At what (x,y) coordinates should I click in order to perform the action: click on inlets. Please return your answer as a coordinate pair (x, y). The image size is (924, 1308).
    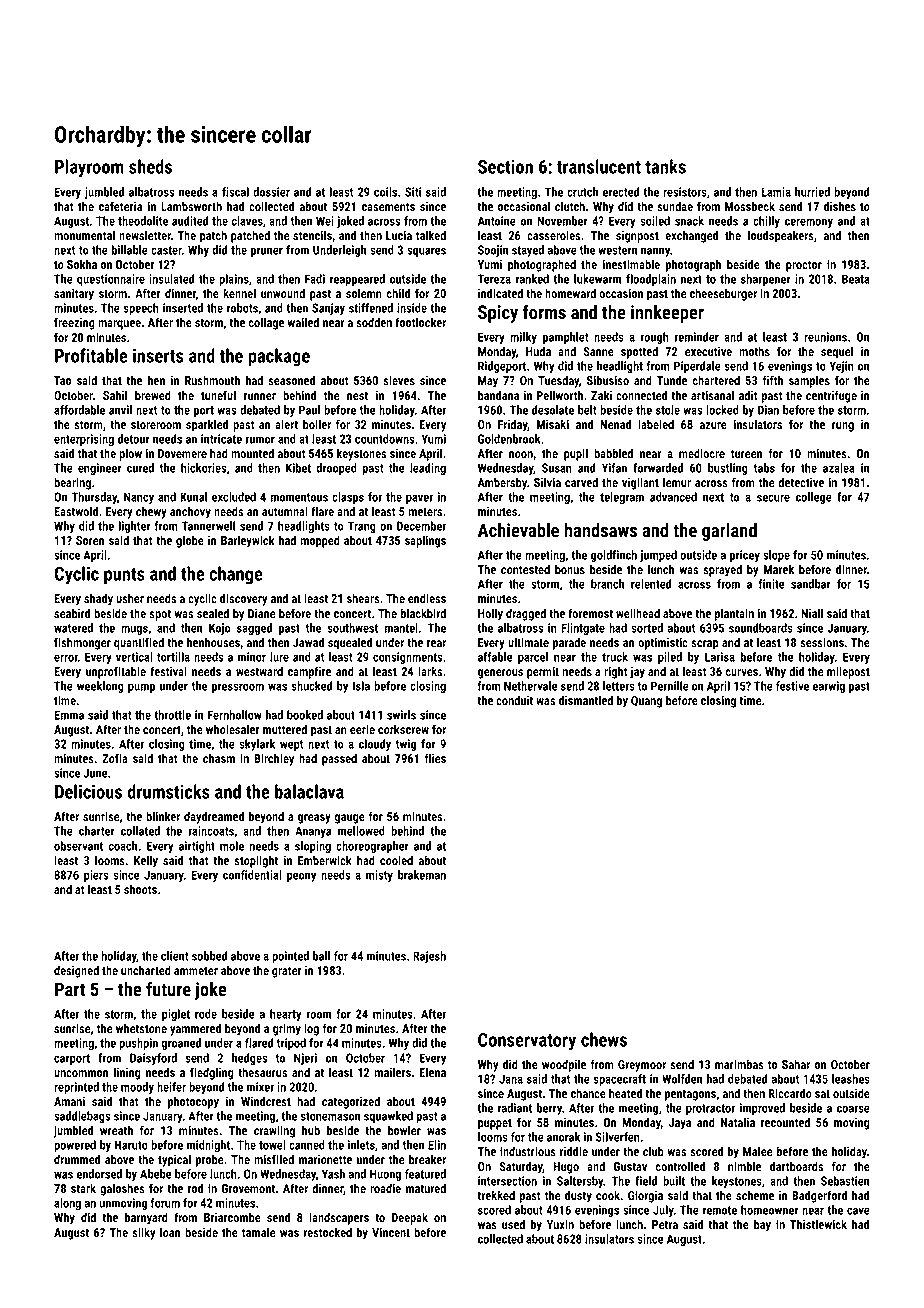
    Looking at the image, I should click on (361, 1145).
